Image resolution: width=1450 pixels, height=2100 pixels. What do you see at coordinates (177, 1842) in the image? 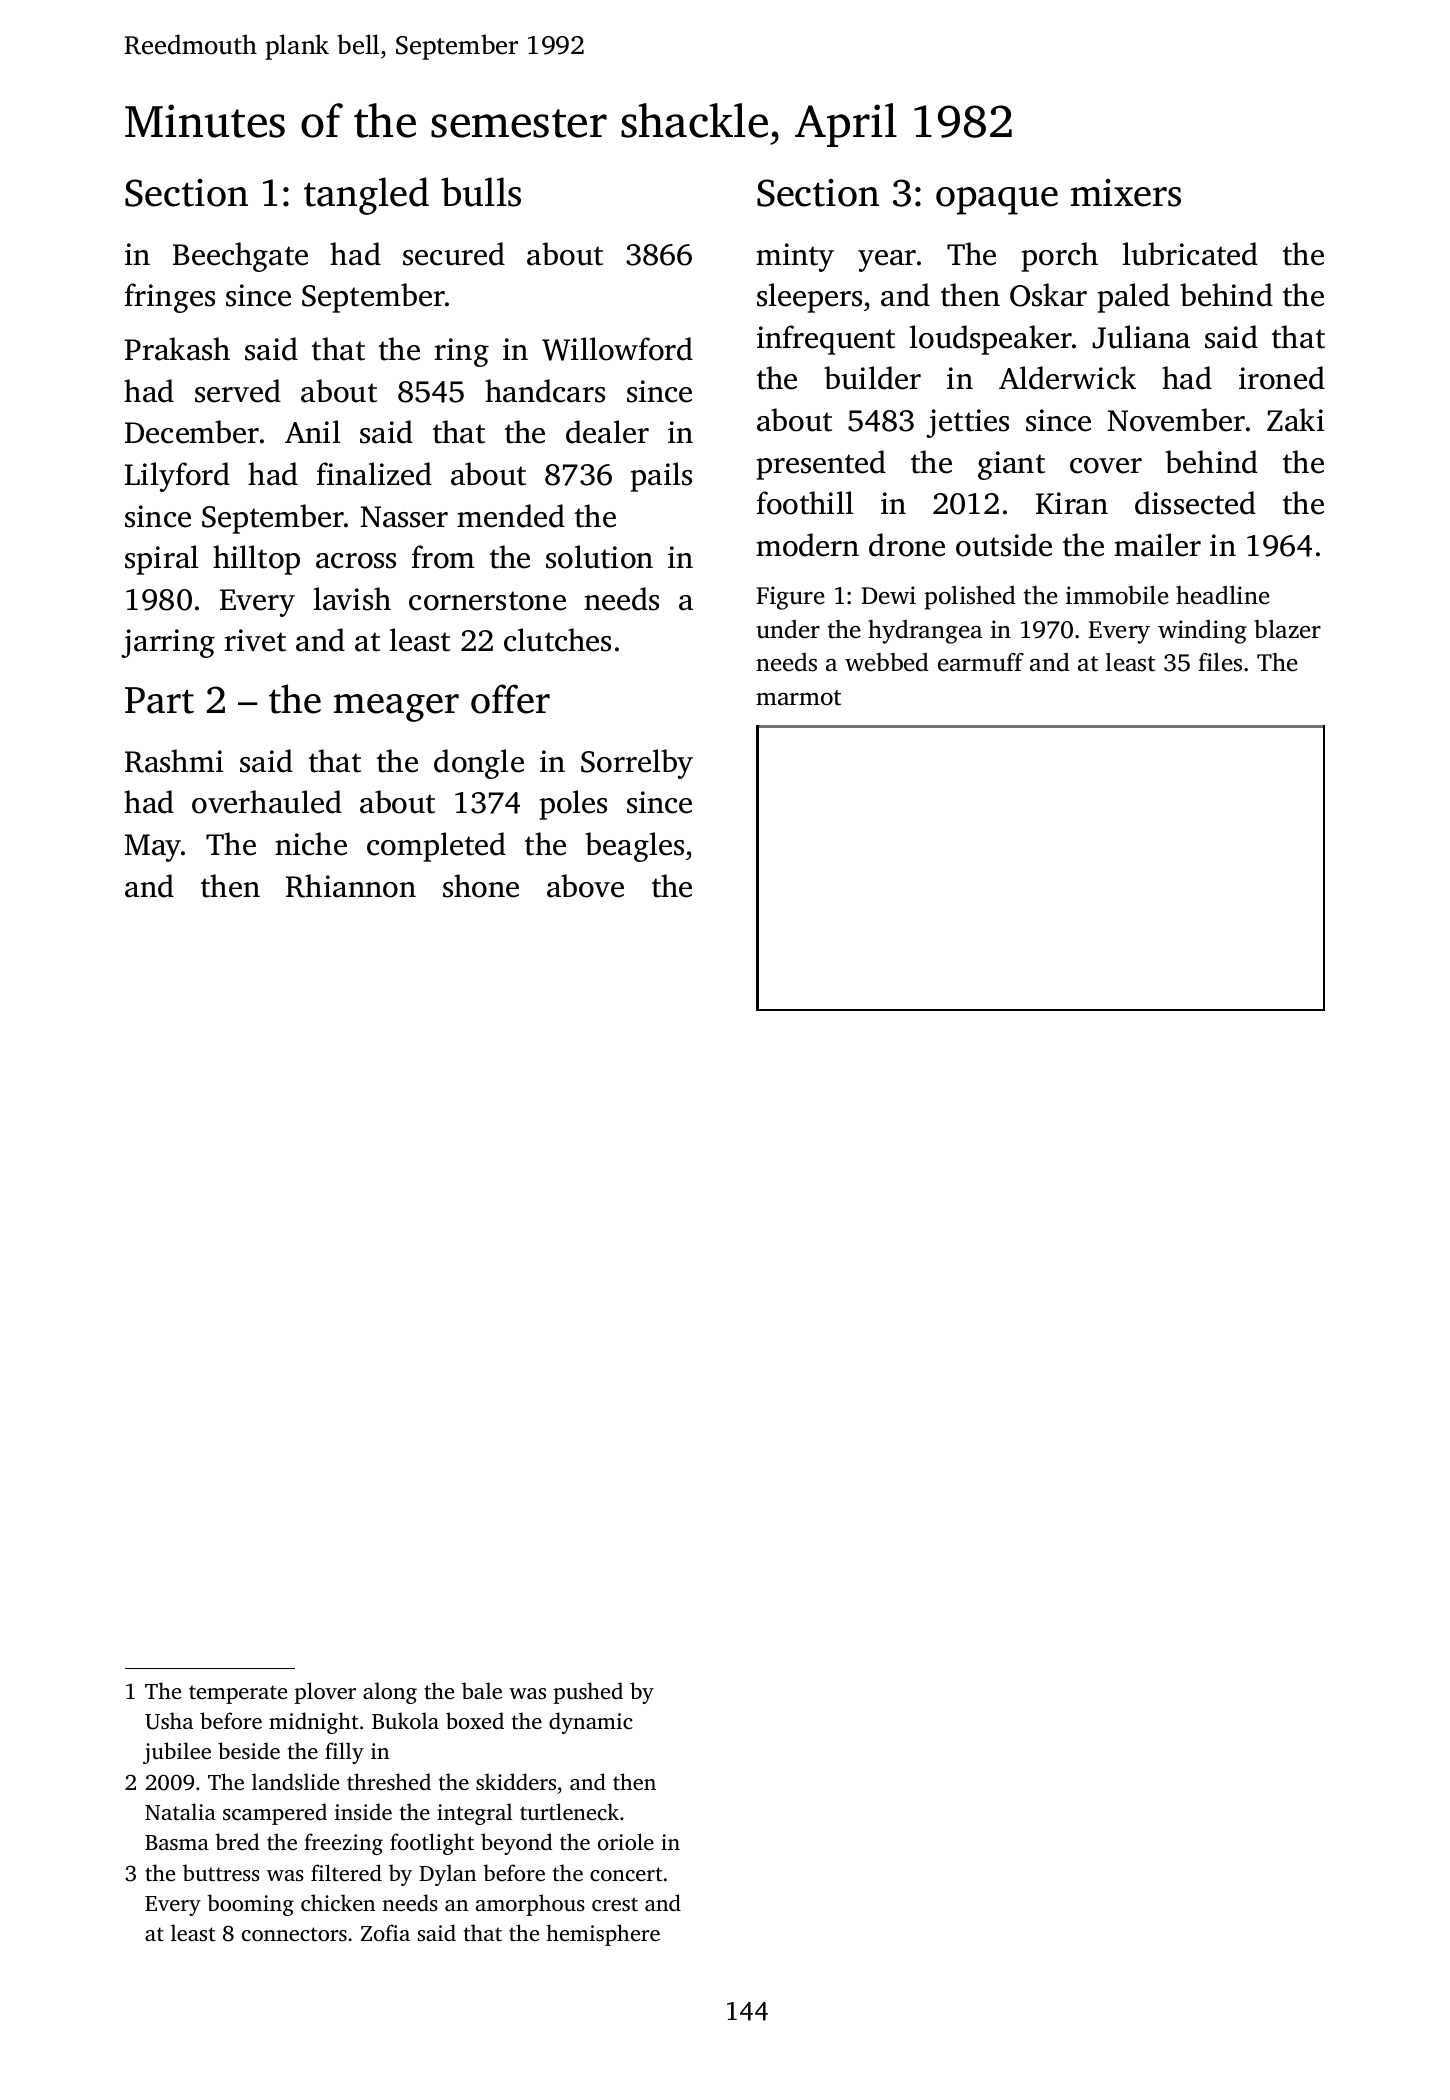
I see `Basma` at bounding box center [177, 1842].
